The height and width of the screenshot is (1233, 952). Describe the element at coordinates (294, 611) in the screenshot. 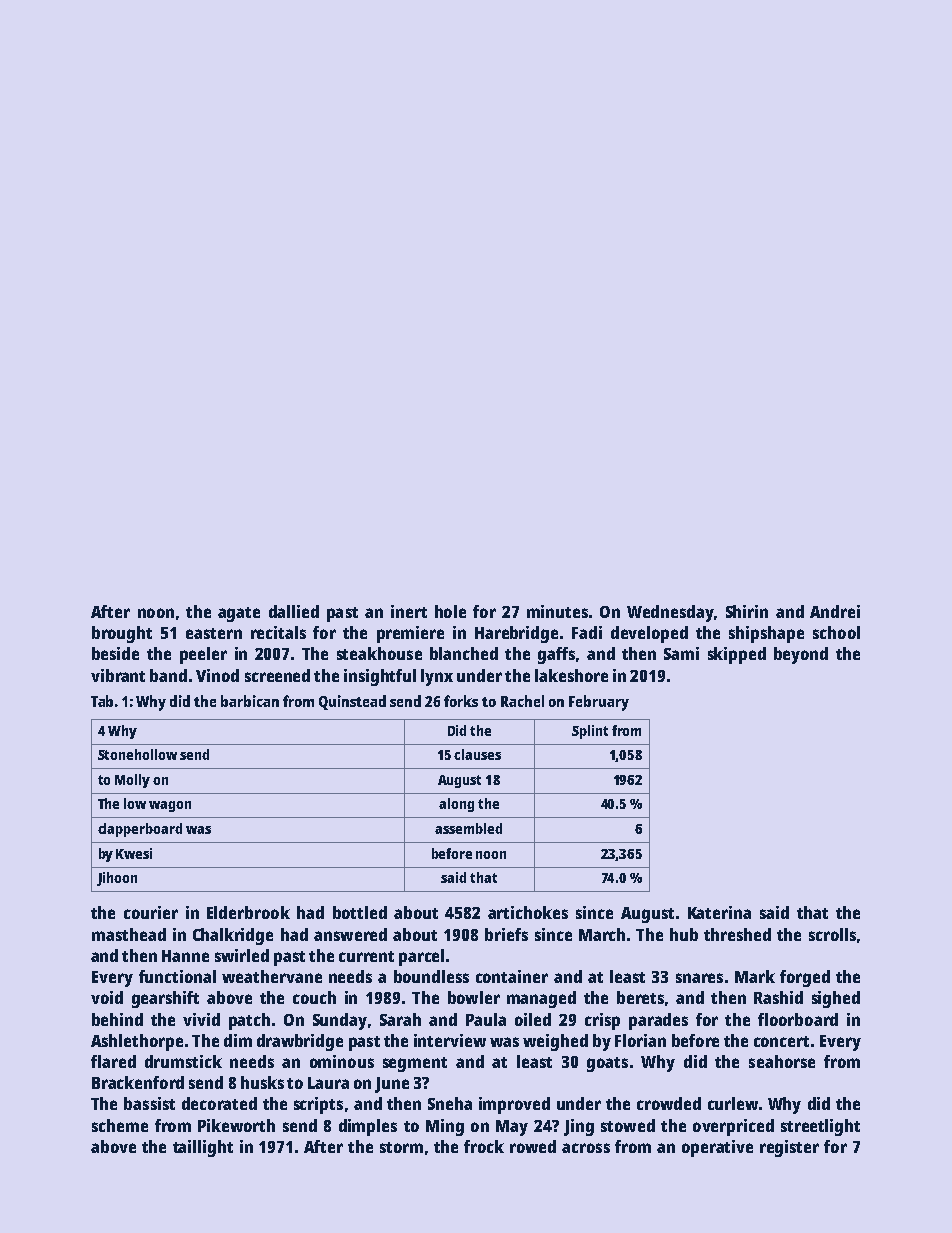

I see `dallied` at that location.
